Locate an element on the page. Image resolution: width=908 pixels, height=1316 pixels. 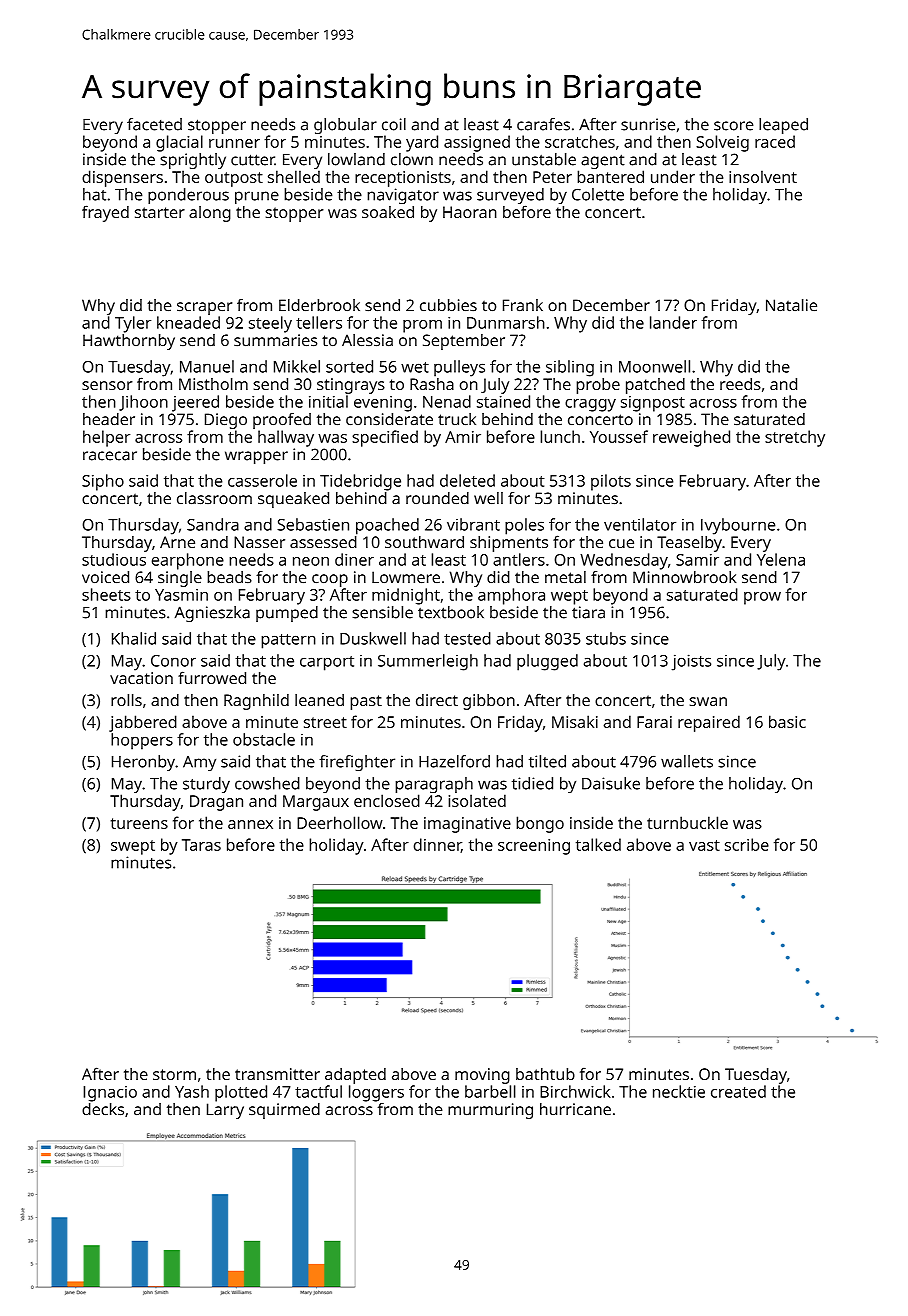
decks is located at coordinates (103, 1109).
